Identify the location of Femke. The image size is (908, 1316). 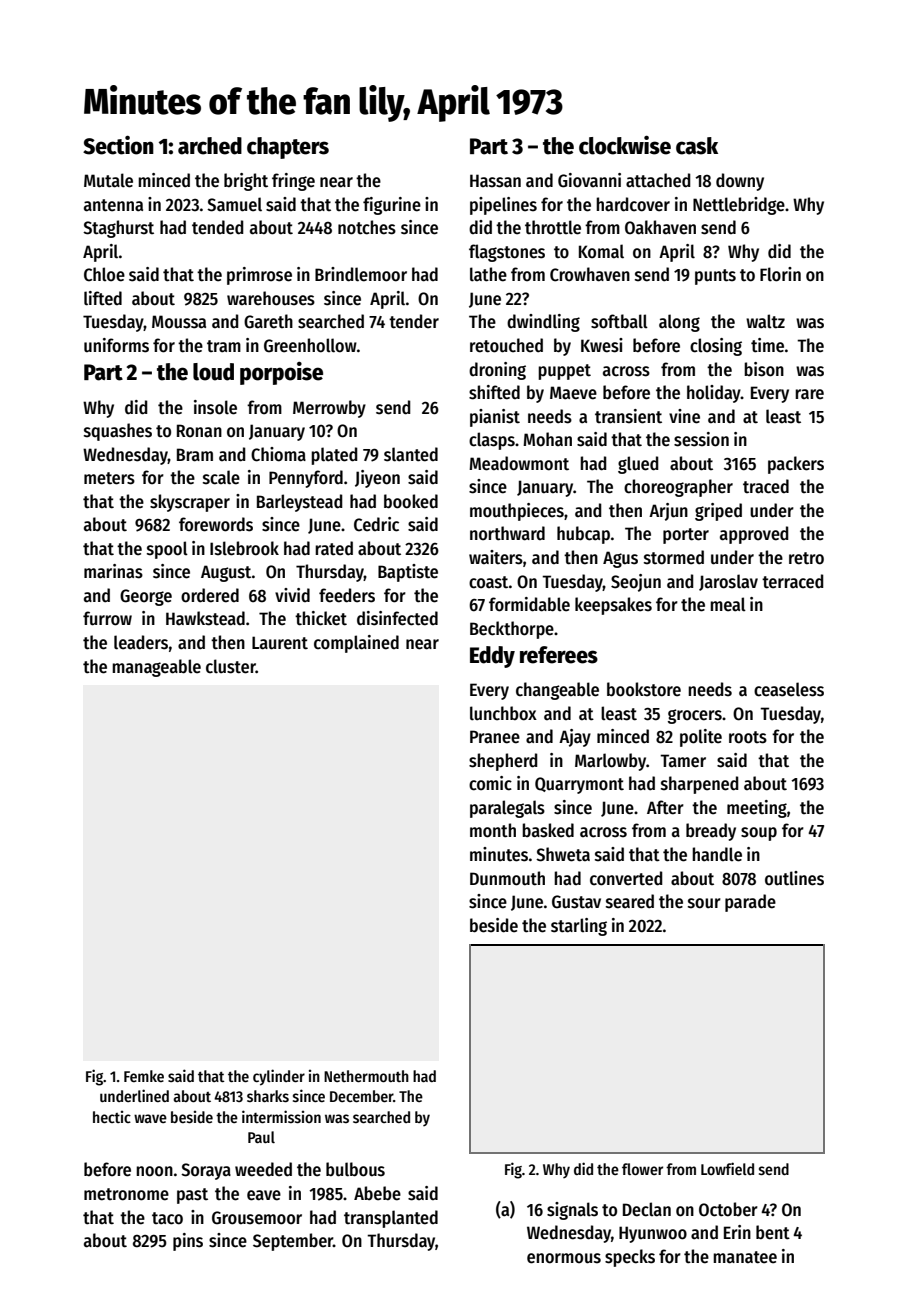
(144, 1076).
